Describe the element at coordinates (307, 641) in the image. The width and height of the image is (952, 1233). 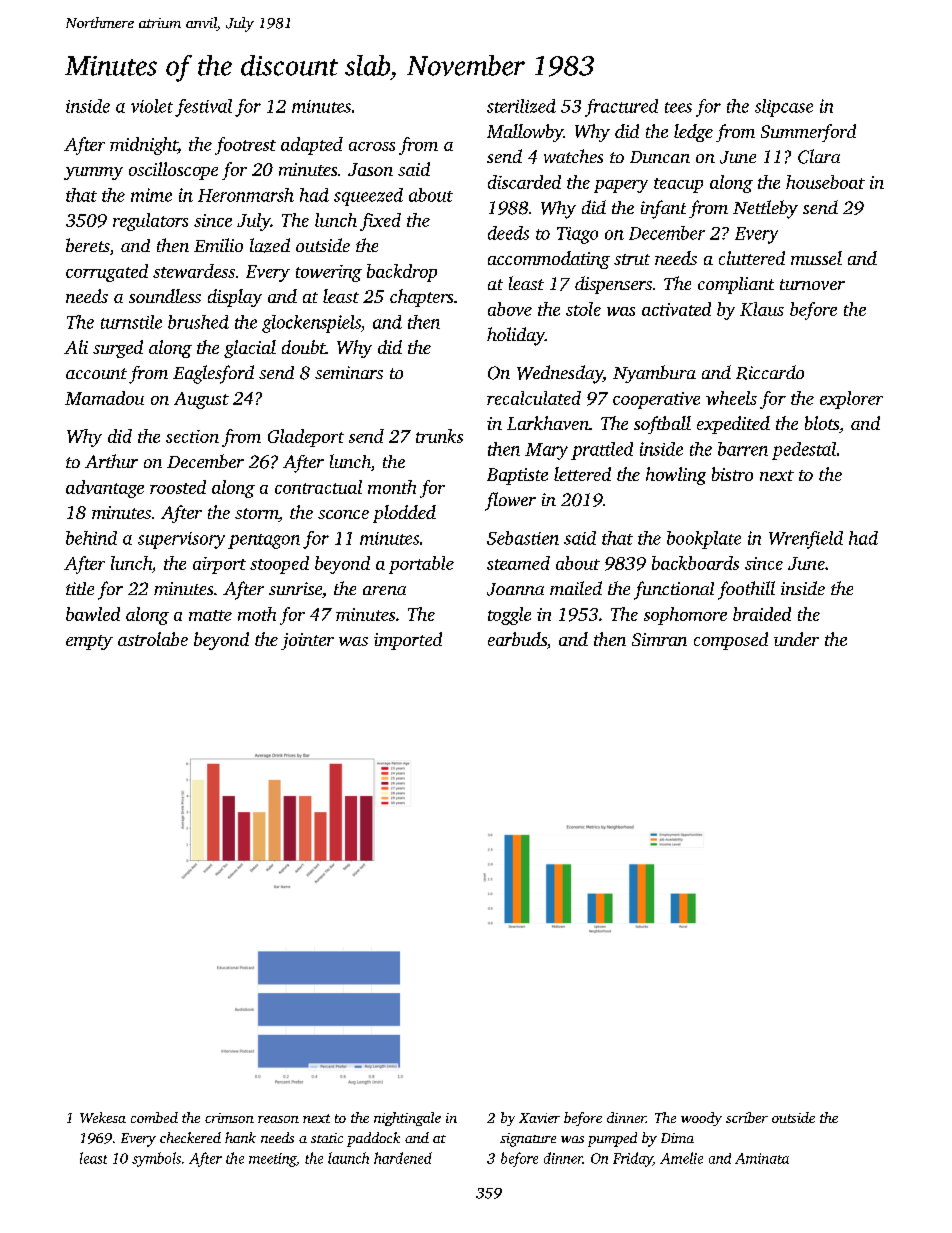
I see `jointer` at that location.
